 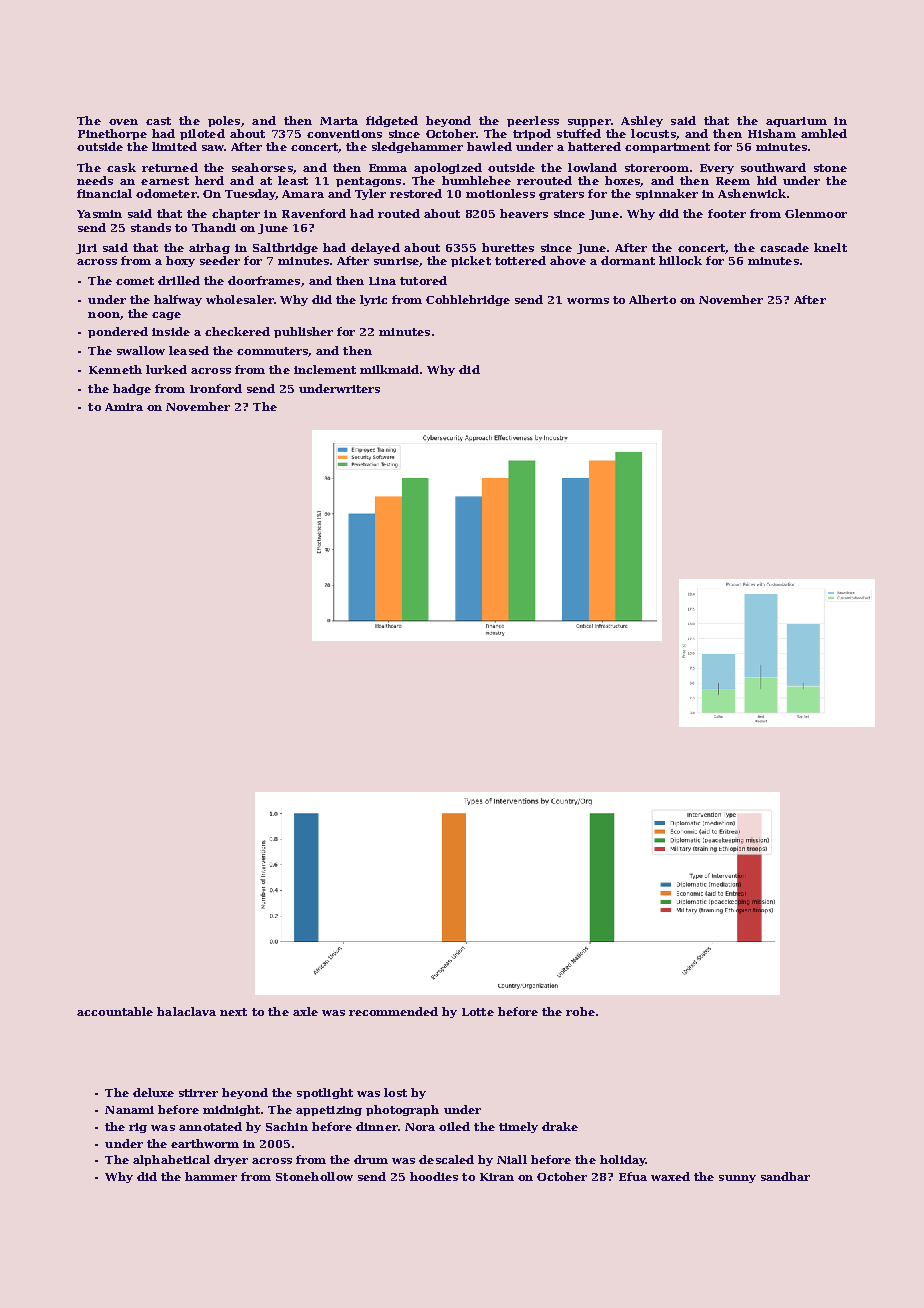 What do you see at coordinates (580, 1011) in the image?
I see `robe` at bounding box center [580, 1011].
